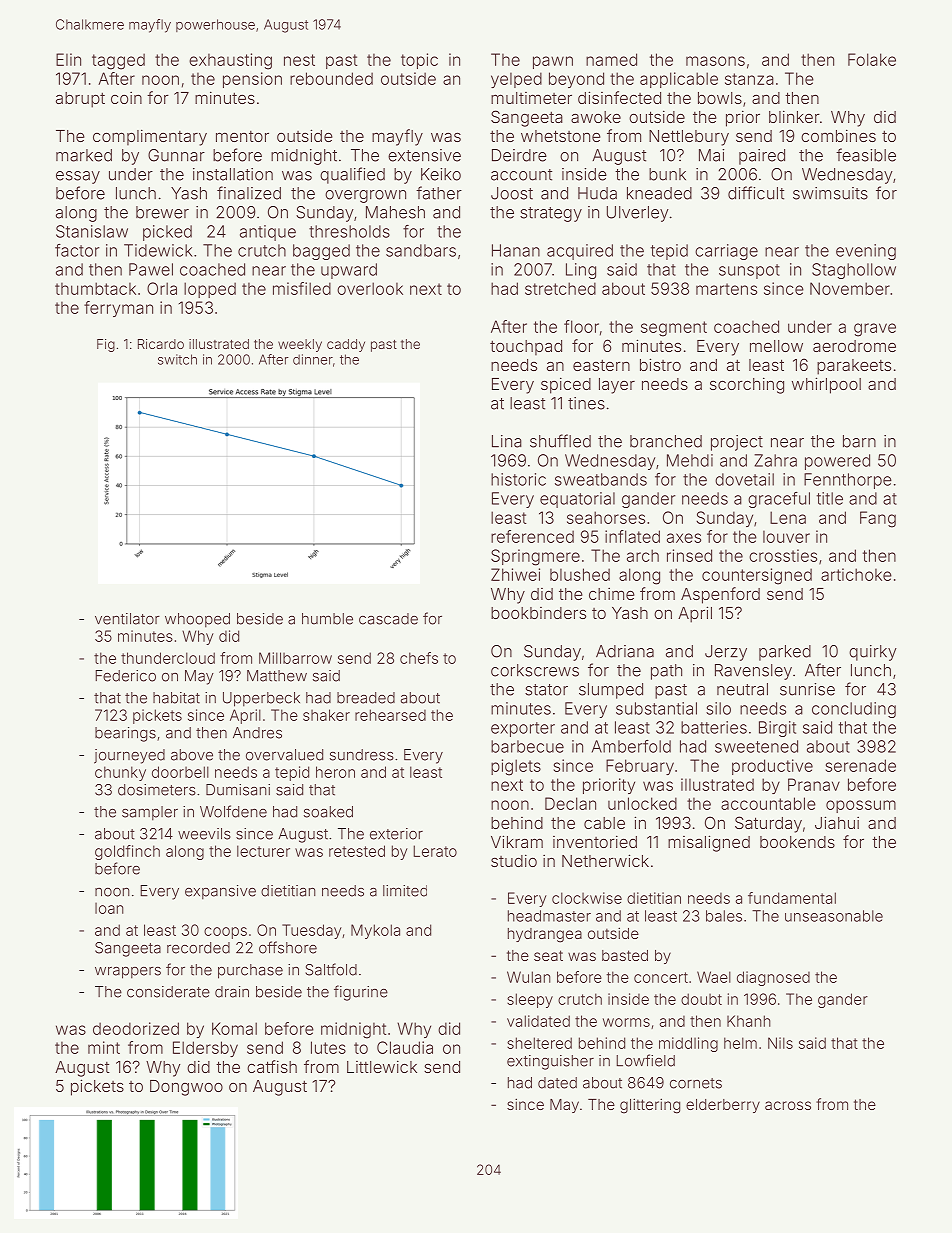 This screenshot has height=1233, width=952. What do you see at coordinates (642, 803) in the screenshot?
I see `unlocked` at bounding box center [642, 803].
